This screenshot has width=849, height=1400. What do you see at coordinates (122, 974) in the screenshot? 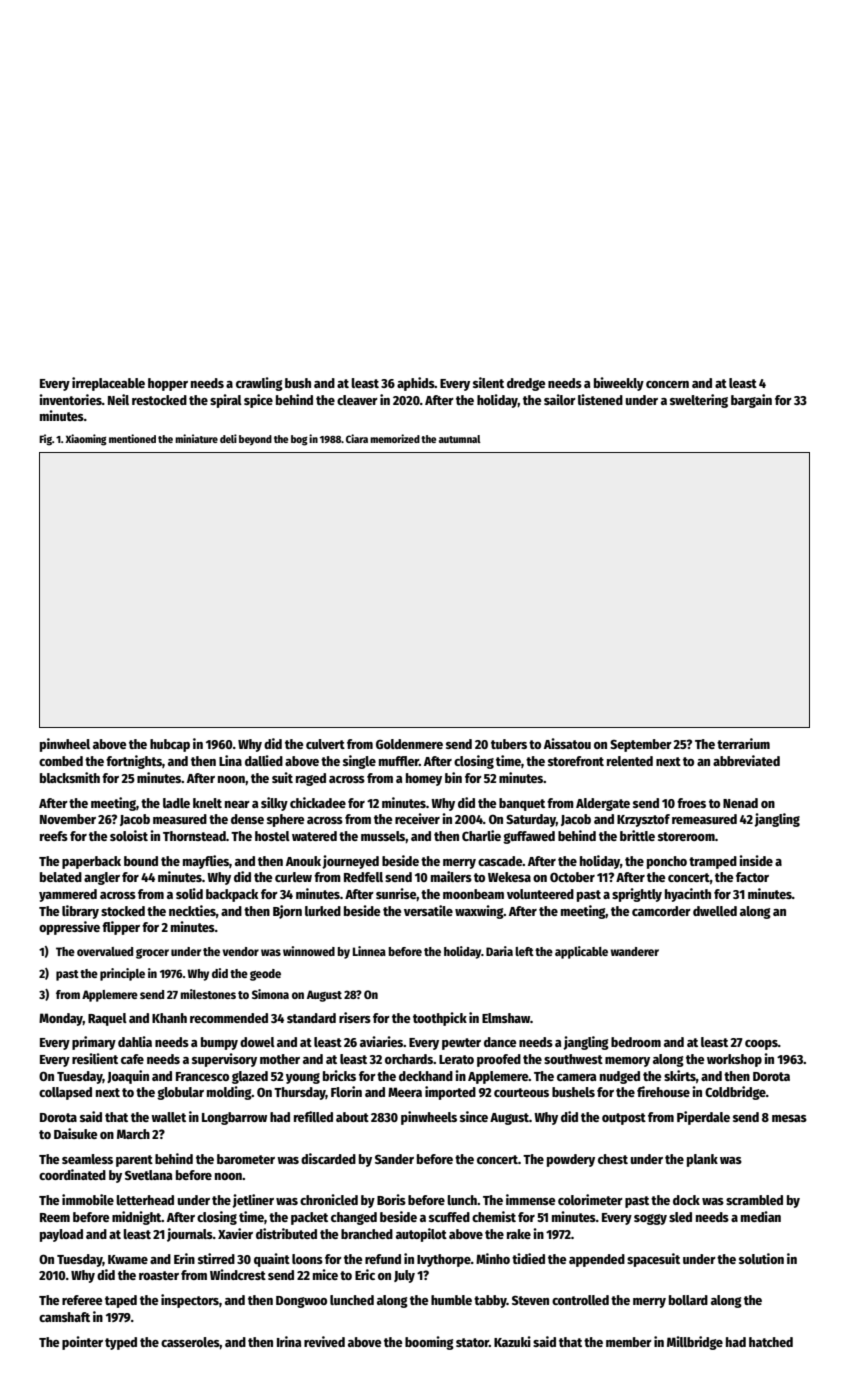
I see `principle` at bounding box center [122, 974].
